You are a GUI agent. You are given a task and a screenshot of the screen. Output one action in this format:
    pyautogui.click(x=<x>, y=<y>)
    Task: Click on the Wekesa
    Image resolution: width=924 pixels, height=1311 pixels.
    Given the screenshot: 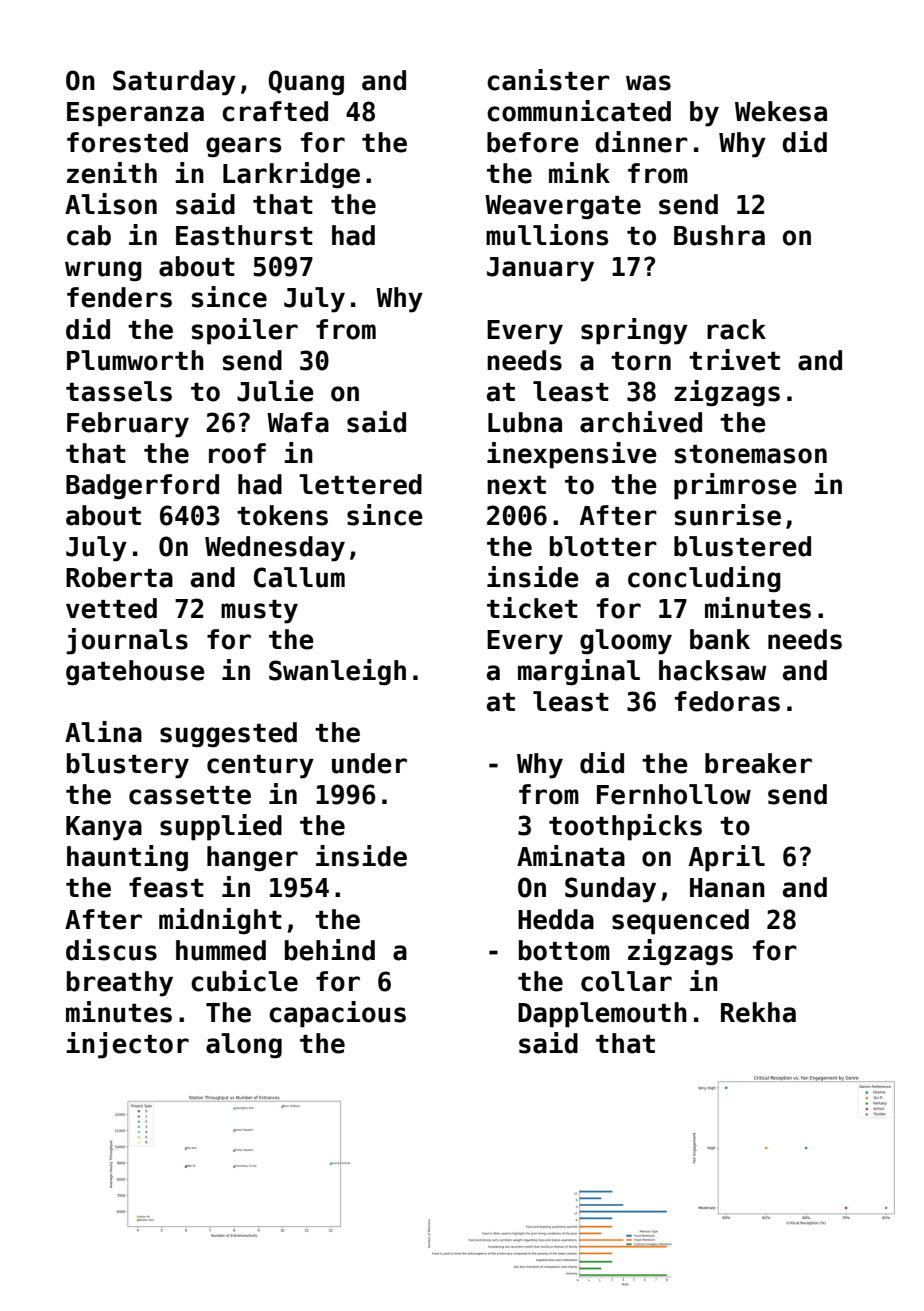 What is the action you would take?
    pyautogui.click(x=781, y=111)
